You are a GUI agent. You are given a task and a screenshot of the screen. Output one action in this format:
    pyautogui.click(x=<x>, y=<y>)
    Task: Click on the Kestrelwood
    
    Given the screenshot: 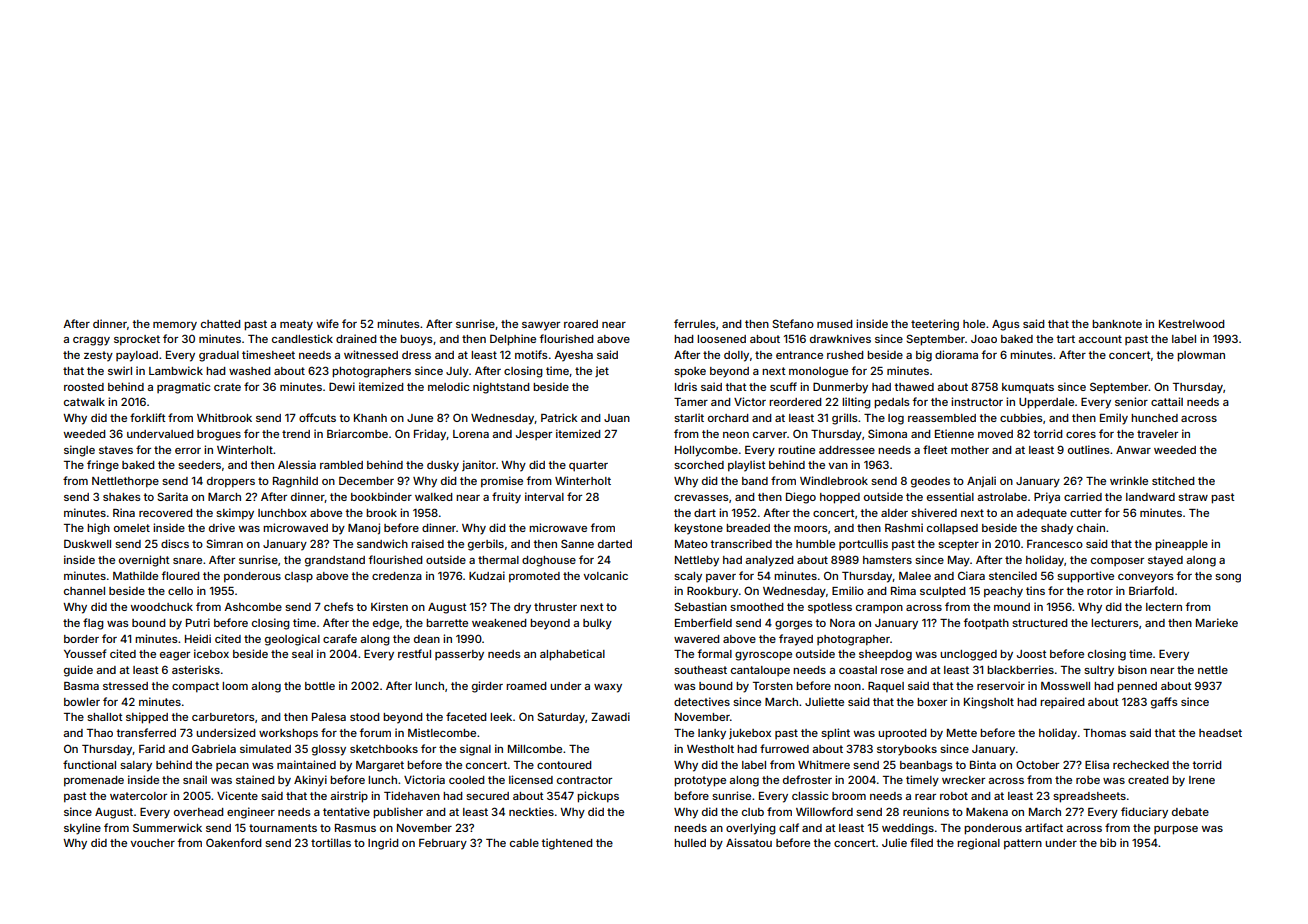 What is the action you would take?
    pyautogui.click(x=1191, y=324)
